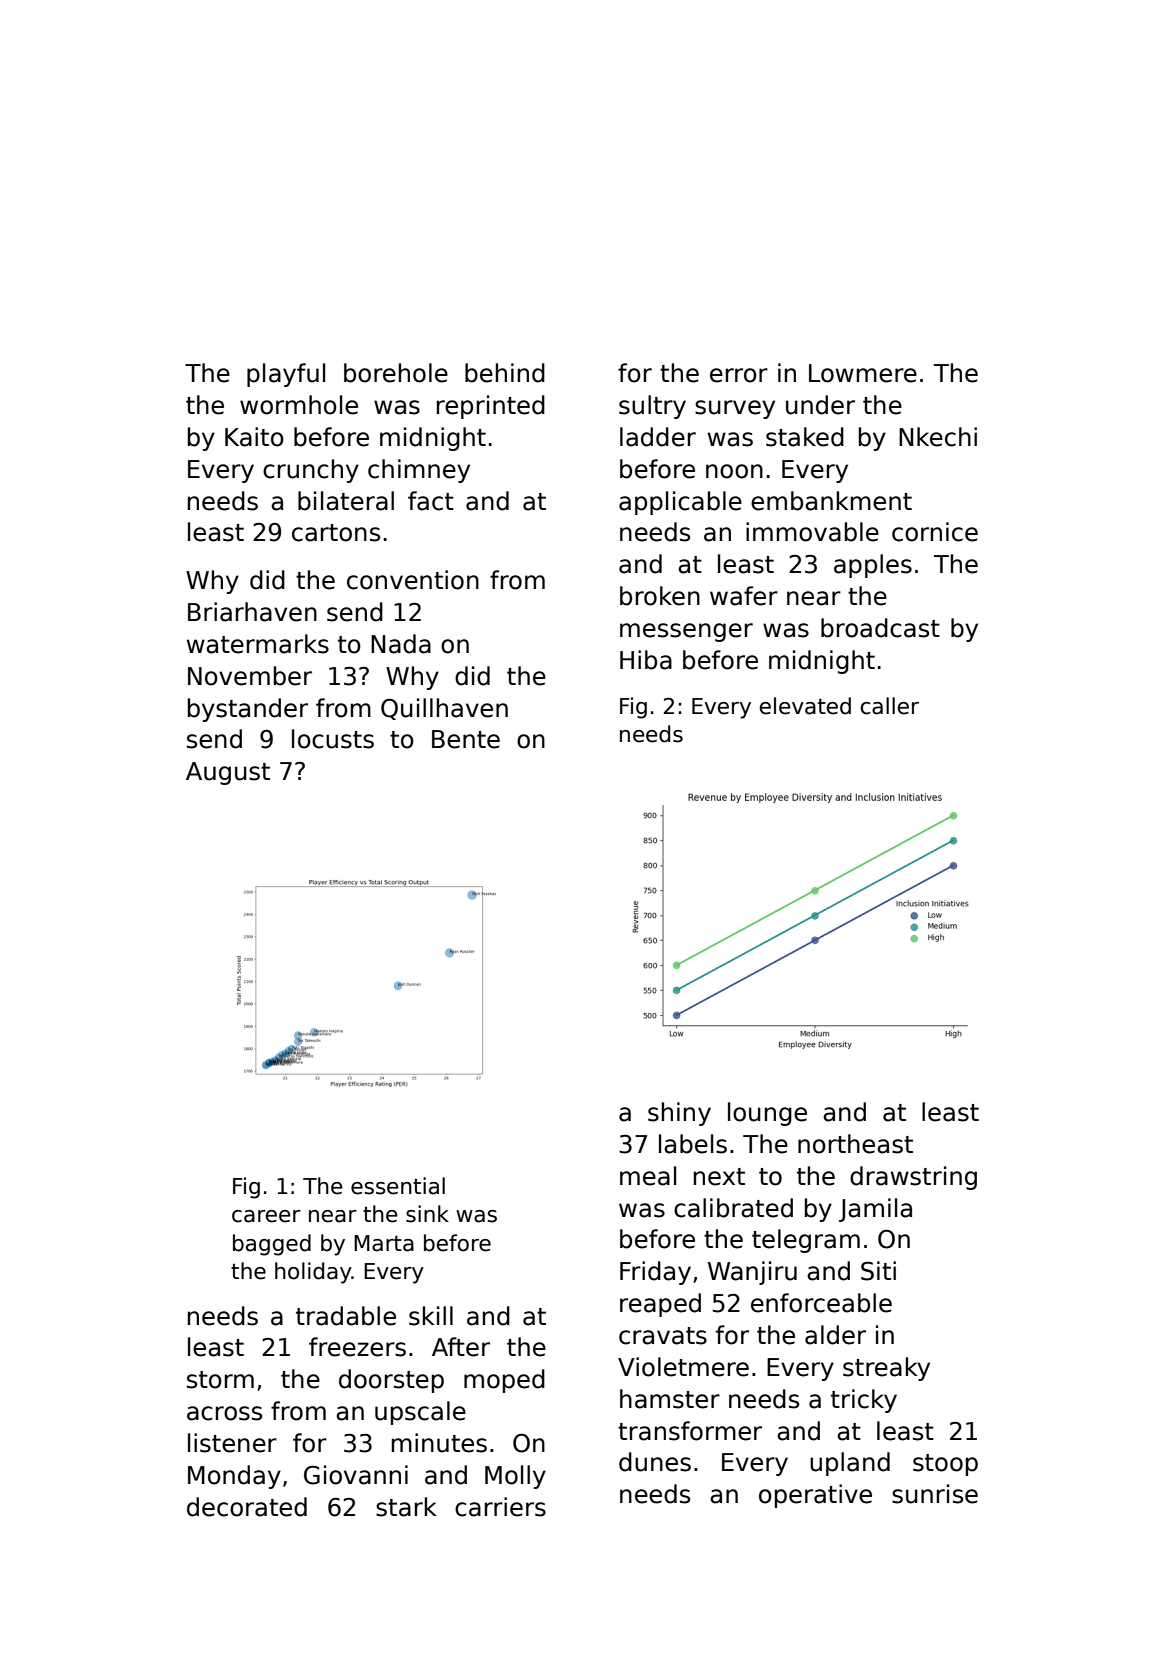 The width and height of the page is (1165, 1654). What do you see at coordinates (660, 596) in the page?
I see `broken` at bounding box center [660, 596].
